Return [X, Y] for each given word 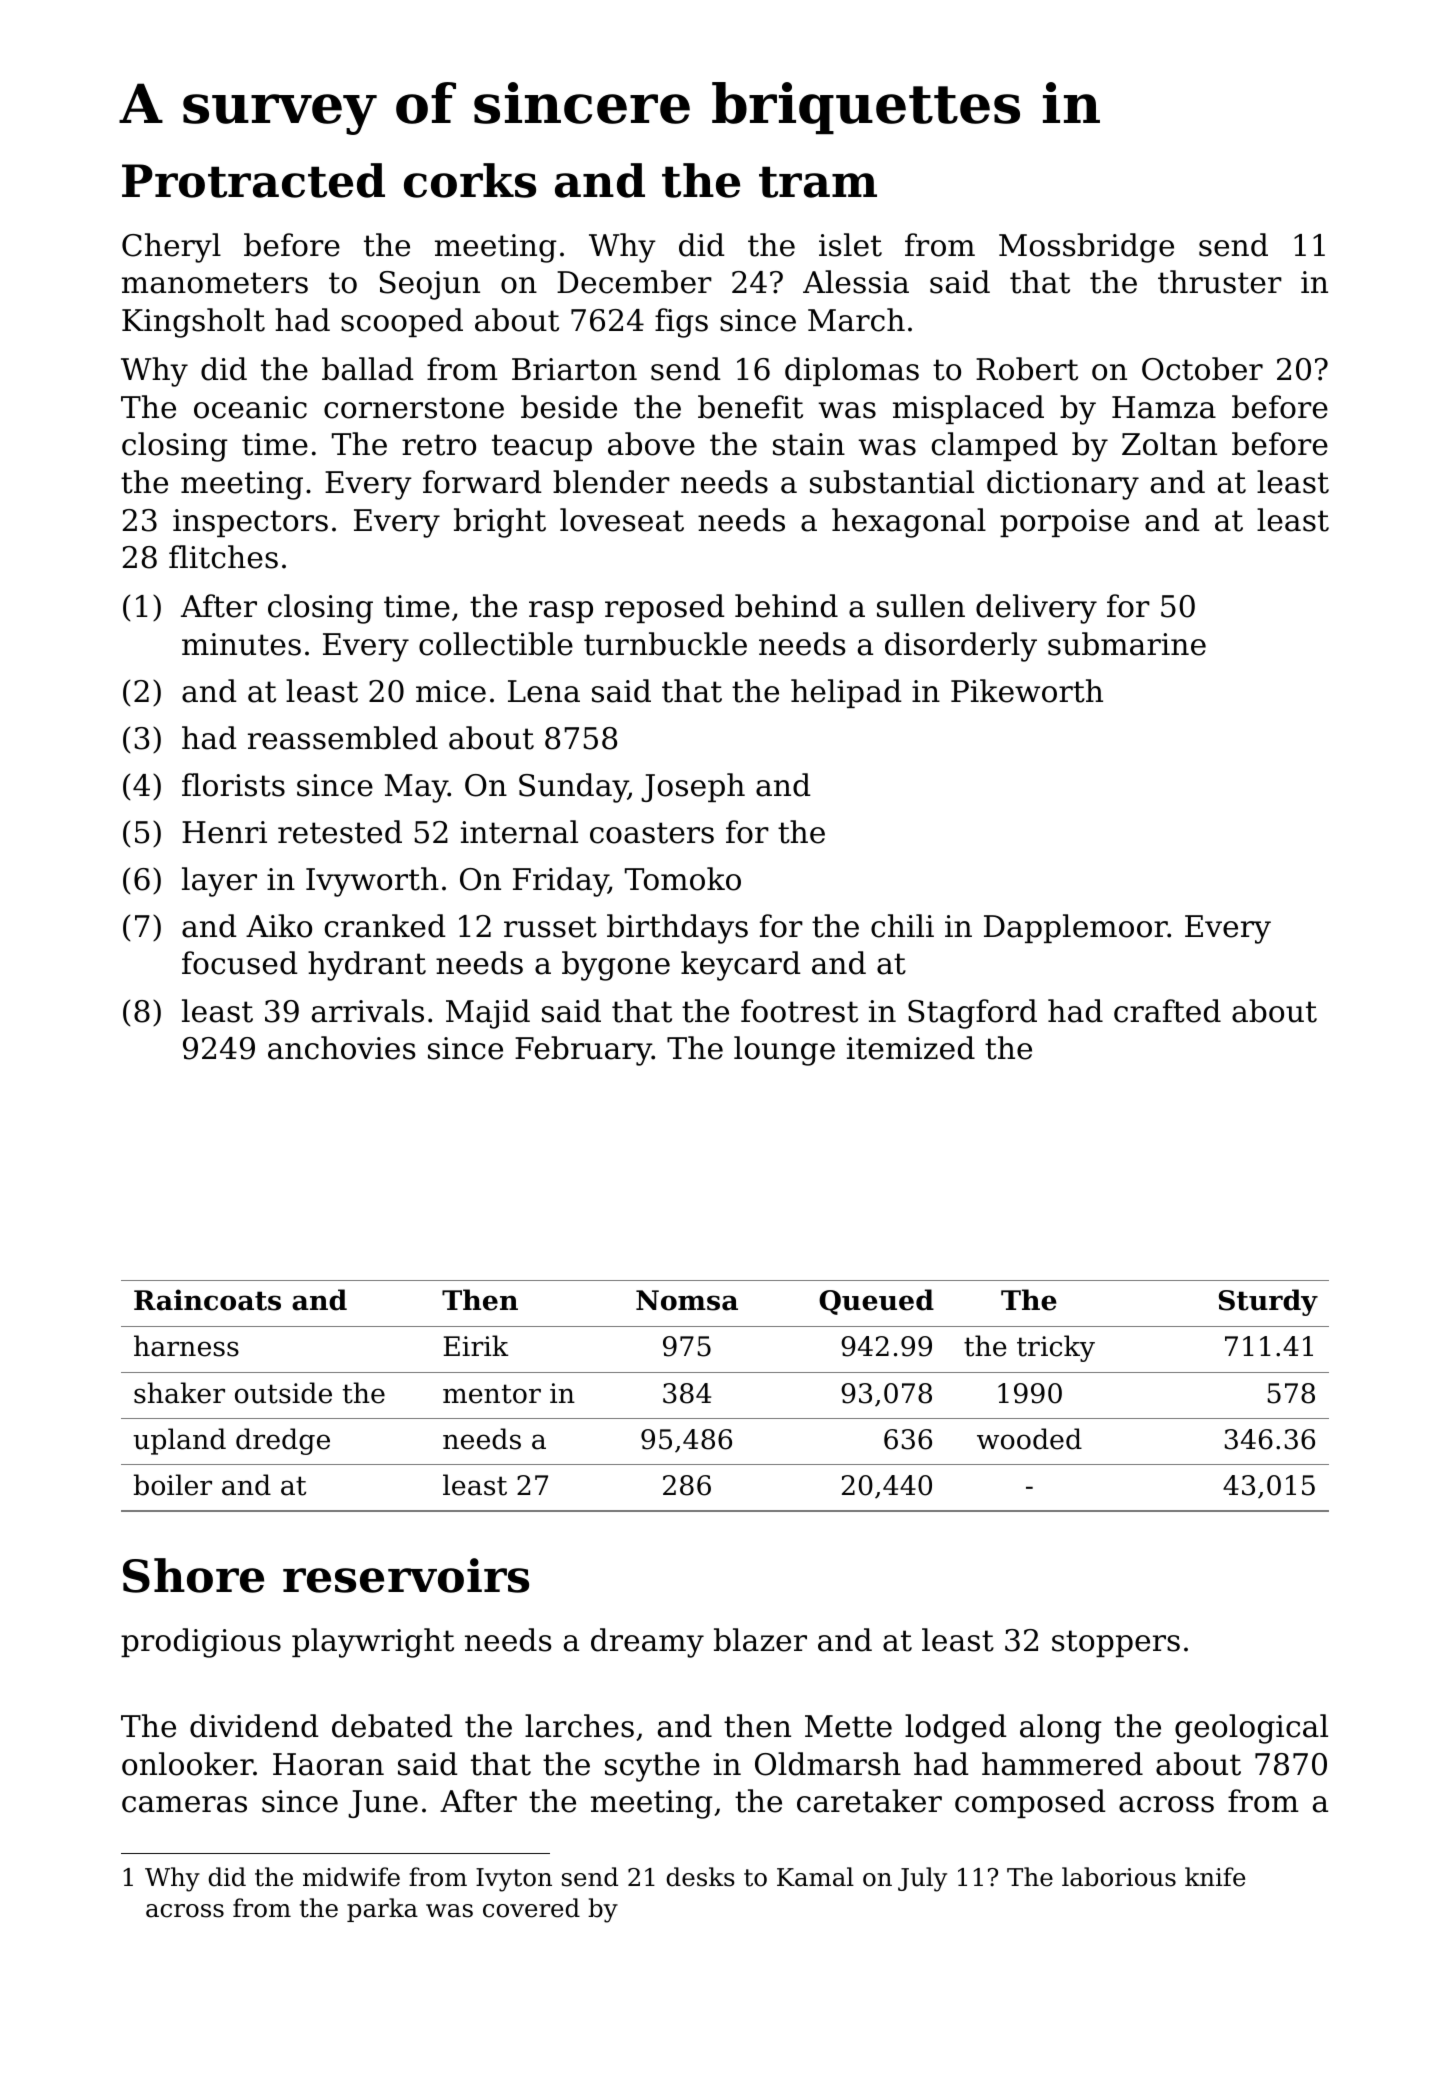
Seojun [430, 285]
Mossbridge [1086, 248]
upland [179, 1441]
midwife [351, 1877]
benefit [750, 407]
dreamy [647, 1643]
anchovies [342, 1048]
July [922, 1879]
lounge [784, 1051]
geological [1251, 1729]
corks [470, 180]
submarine [1127, 644]
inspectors [250, 523]
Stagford [972, 1014]
